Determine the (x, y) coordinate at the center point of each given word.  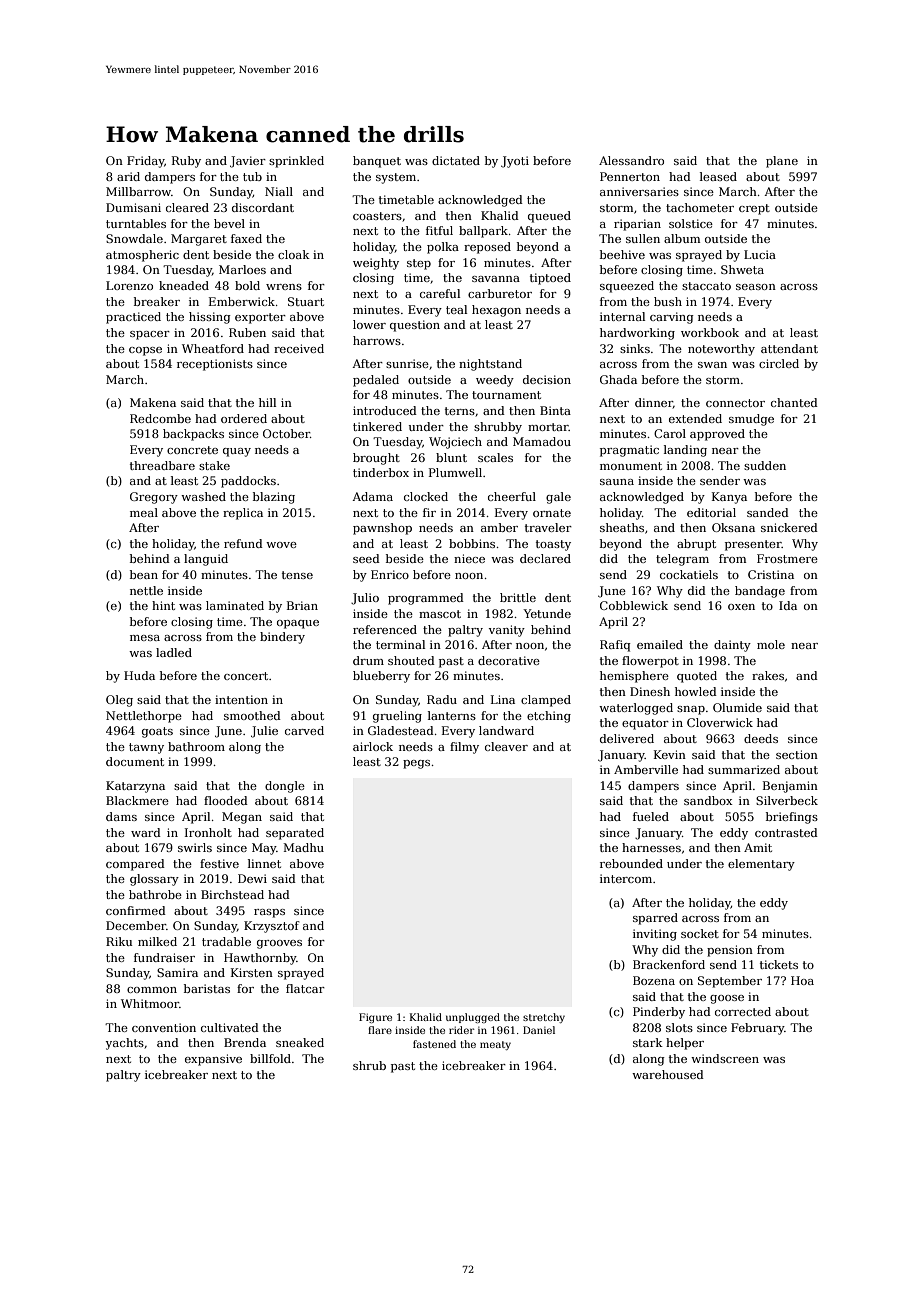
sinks (635, 348)
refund (243, 543)
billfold (270, 1058)
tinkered (377, 426)
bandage (760, 592)
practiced (133, 318)
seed (366, 558)
